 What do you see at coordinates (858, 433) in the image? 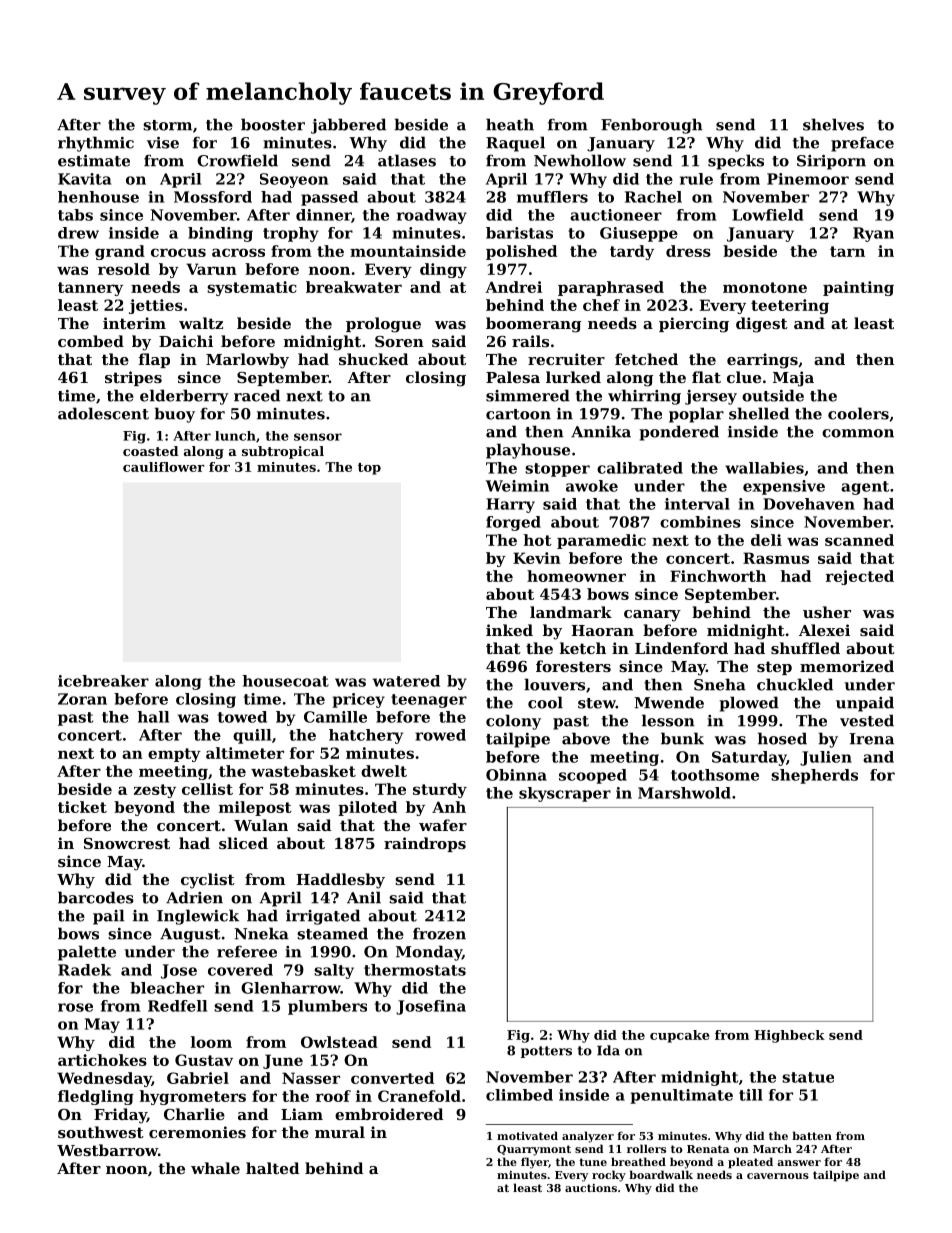
I see `common` at bounding box center [858, 433].
